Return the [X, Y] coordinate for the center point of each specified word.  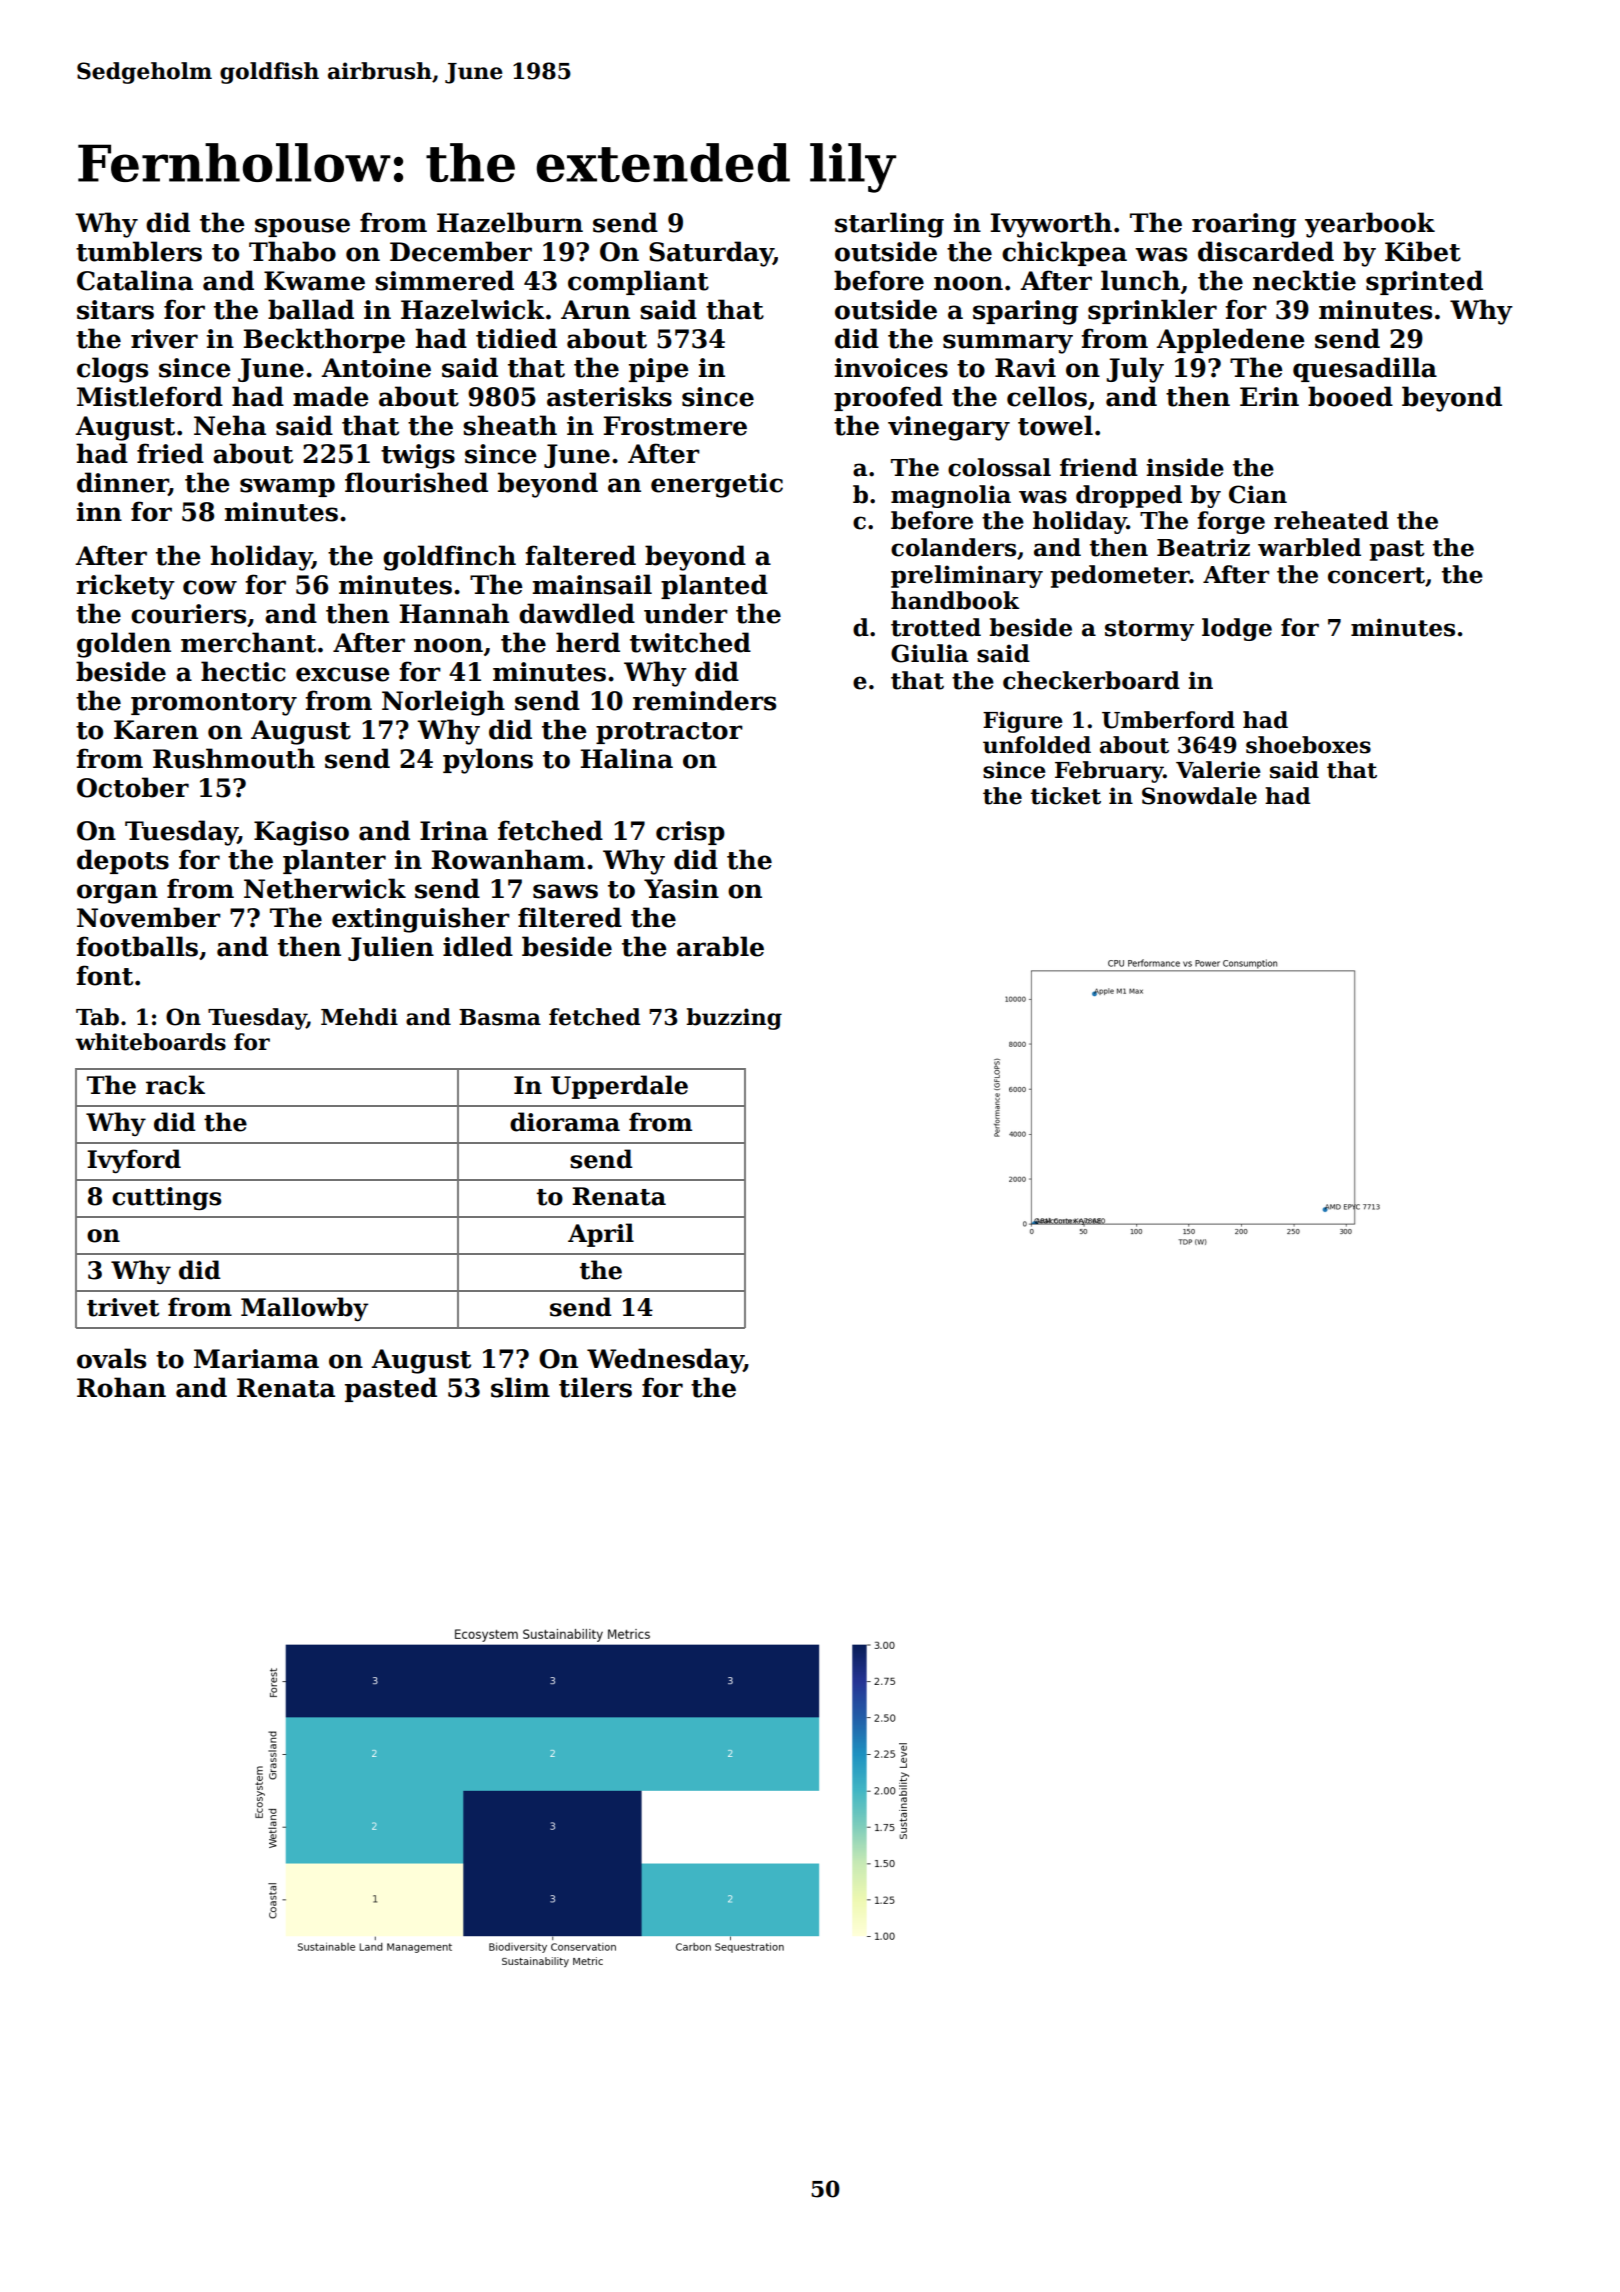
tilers [595, 1387]
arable [720, 946]
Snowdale [1199, 796]
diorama [565, 1122]
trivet [123, 1307]
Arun [595, 310]
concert [1376, 575]
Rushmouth [234, 758]
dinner [122, 483]
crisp [690, 833]
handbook [955, 600]
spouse [302, 227]
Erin [1269, 396]
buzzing [734, 1019]
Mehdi [359, 1017]
